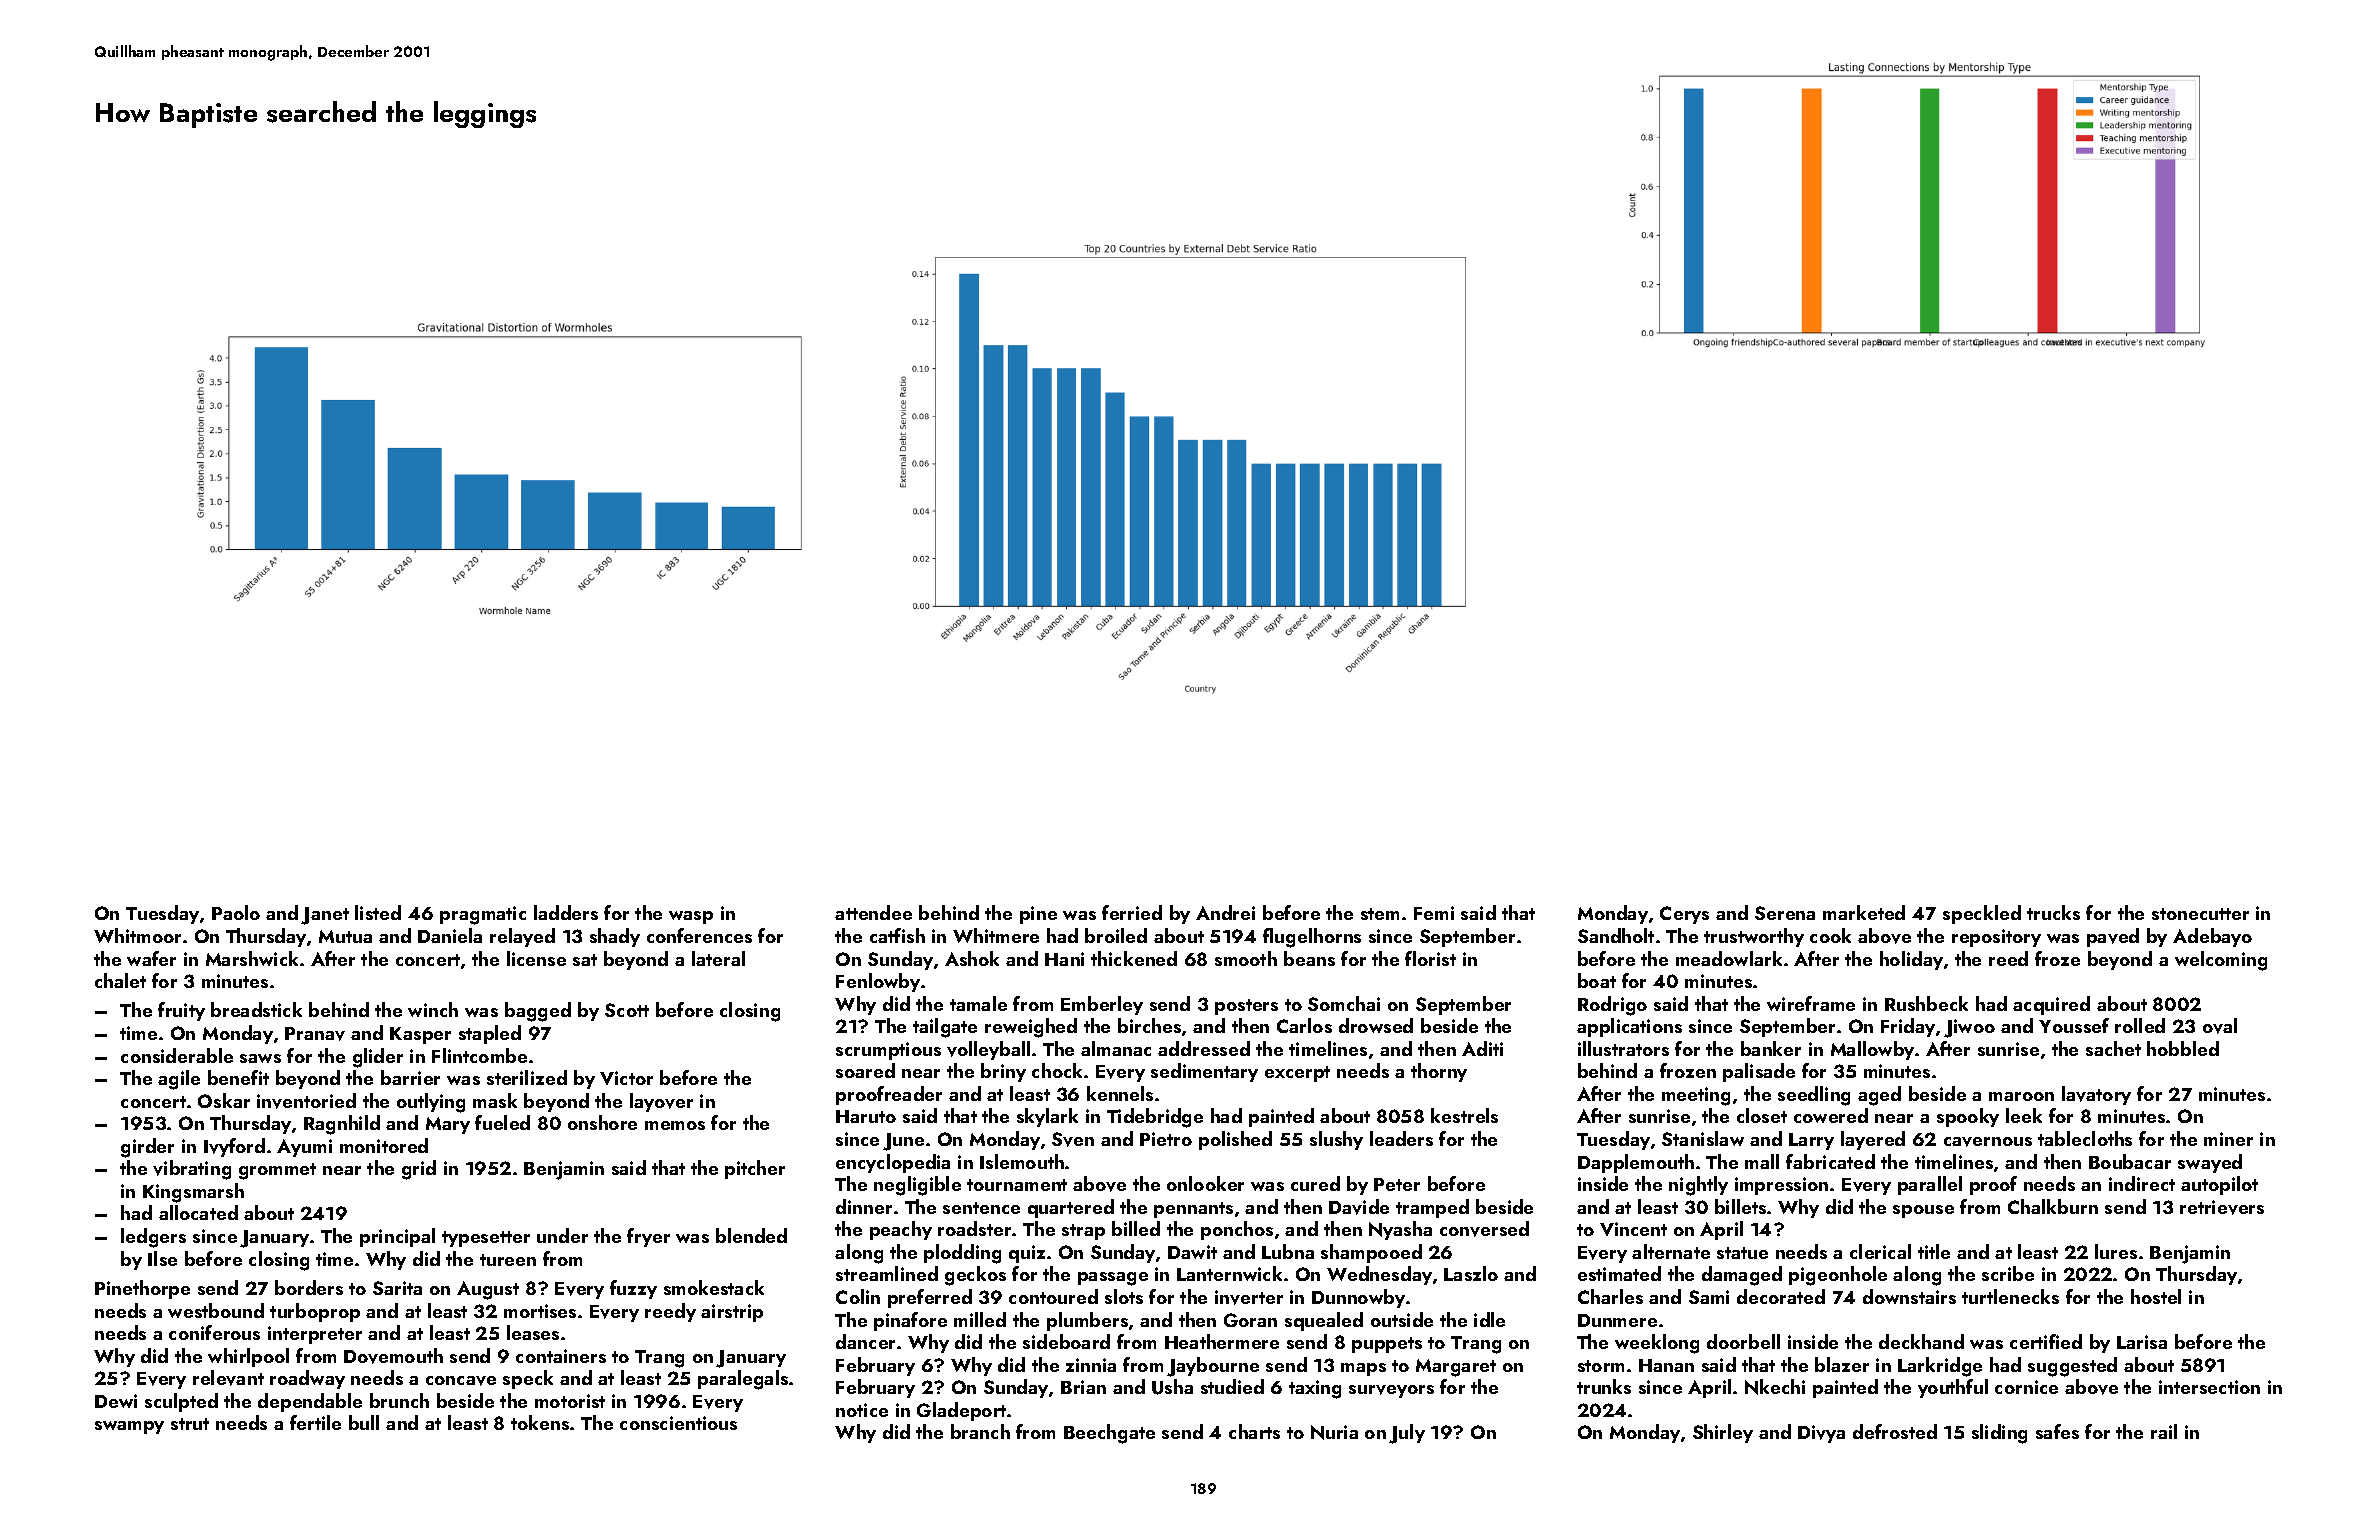  Describe the element at coordinates (866, 1116) in the screenshot. I see `Haruto` at that location.
